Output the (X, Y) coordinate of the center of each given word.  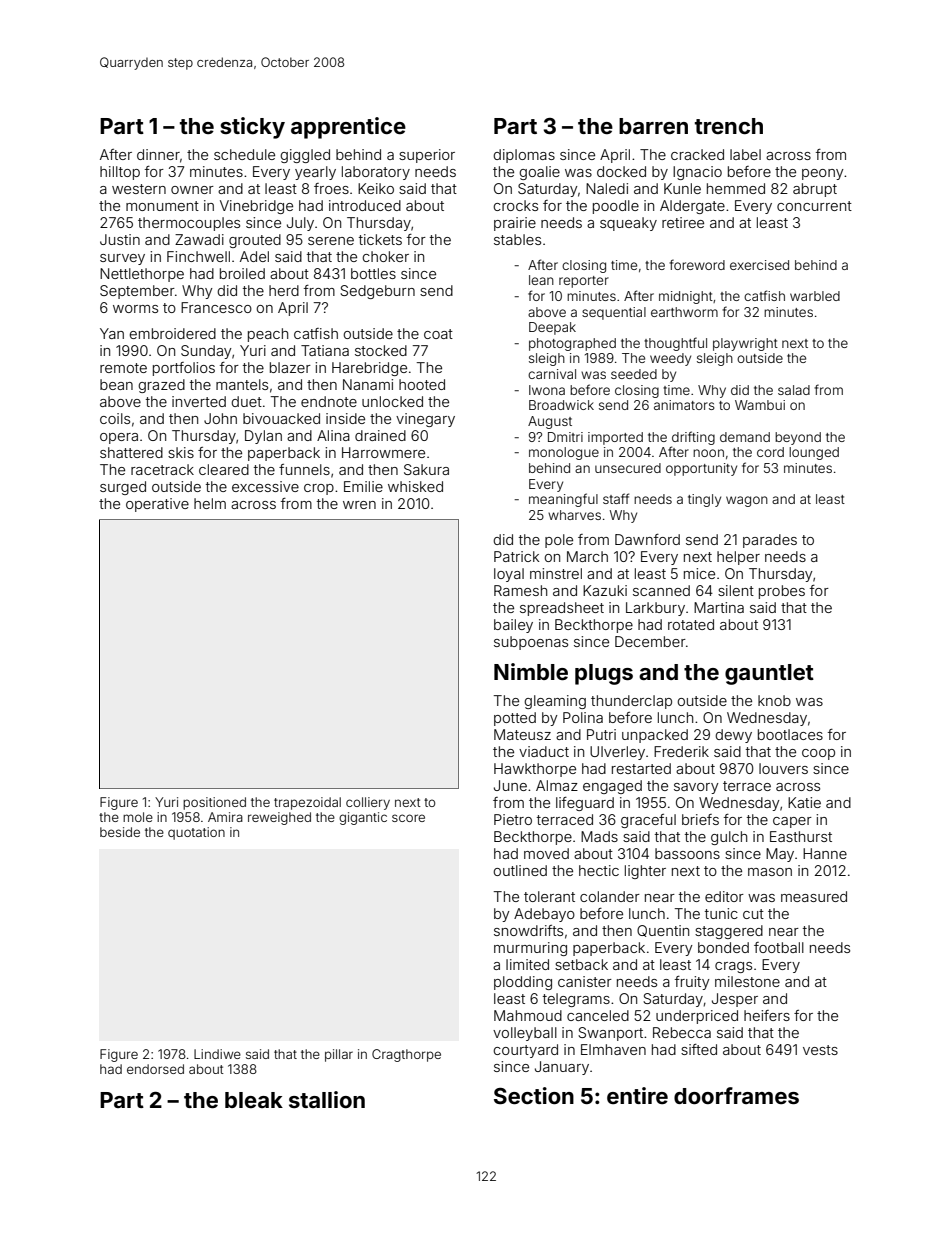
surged (123, 488)
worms (135, 309)
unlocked (392, 401)
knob (774, 700)
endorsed (155, 1069)
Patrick (516, 556)
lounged (814, 453)
